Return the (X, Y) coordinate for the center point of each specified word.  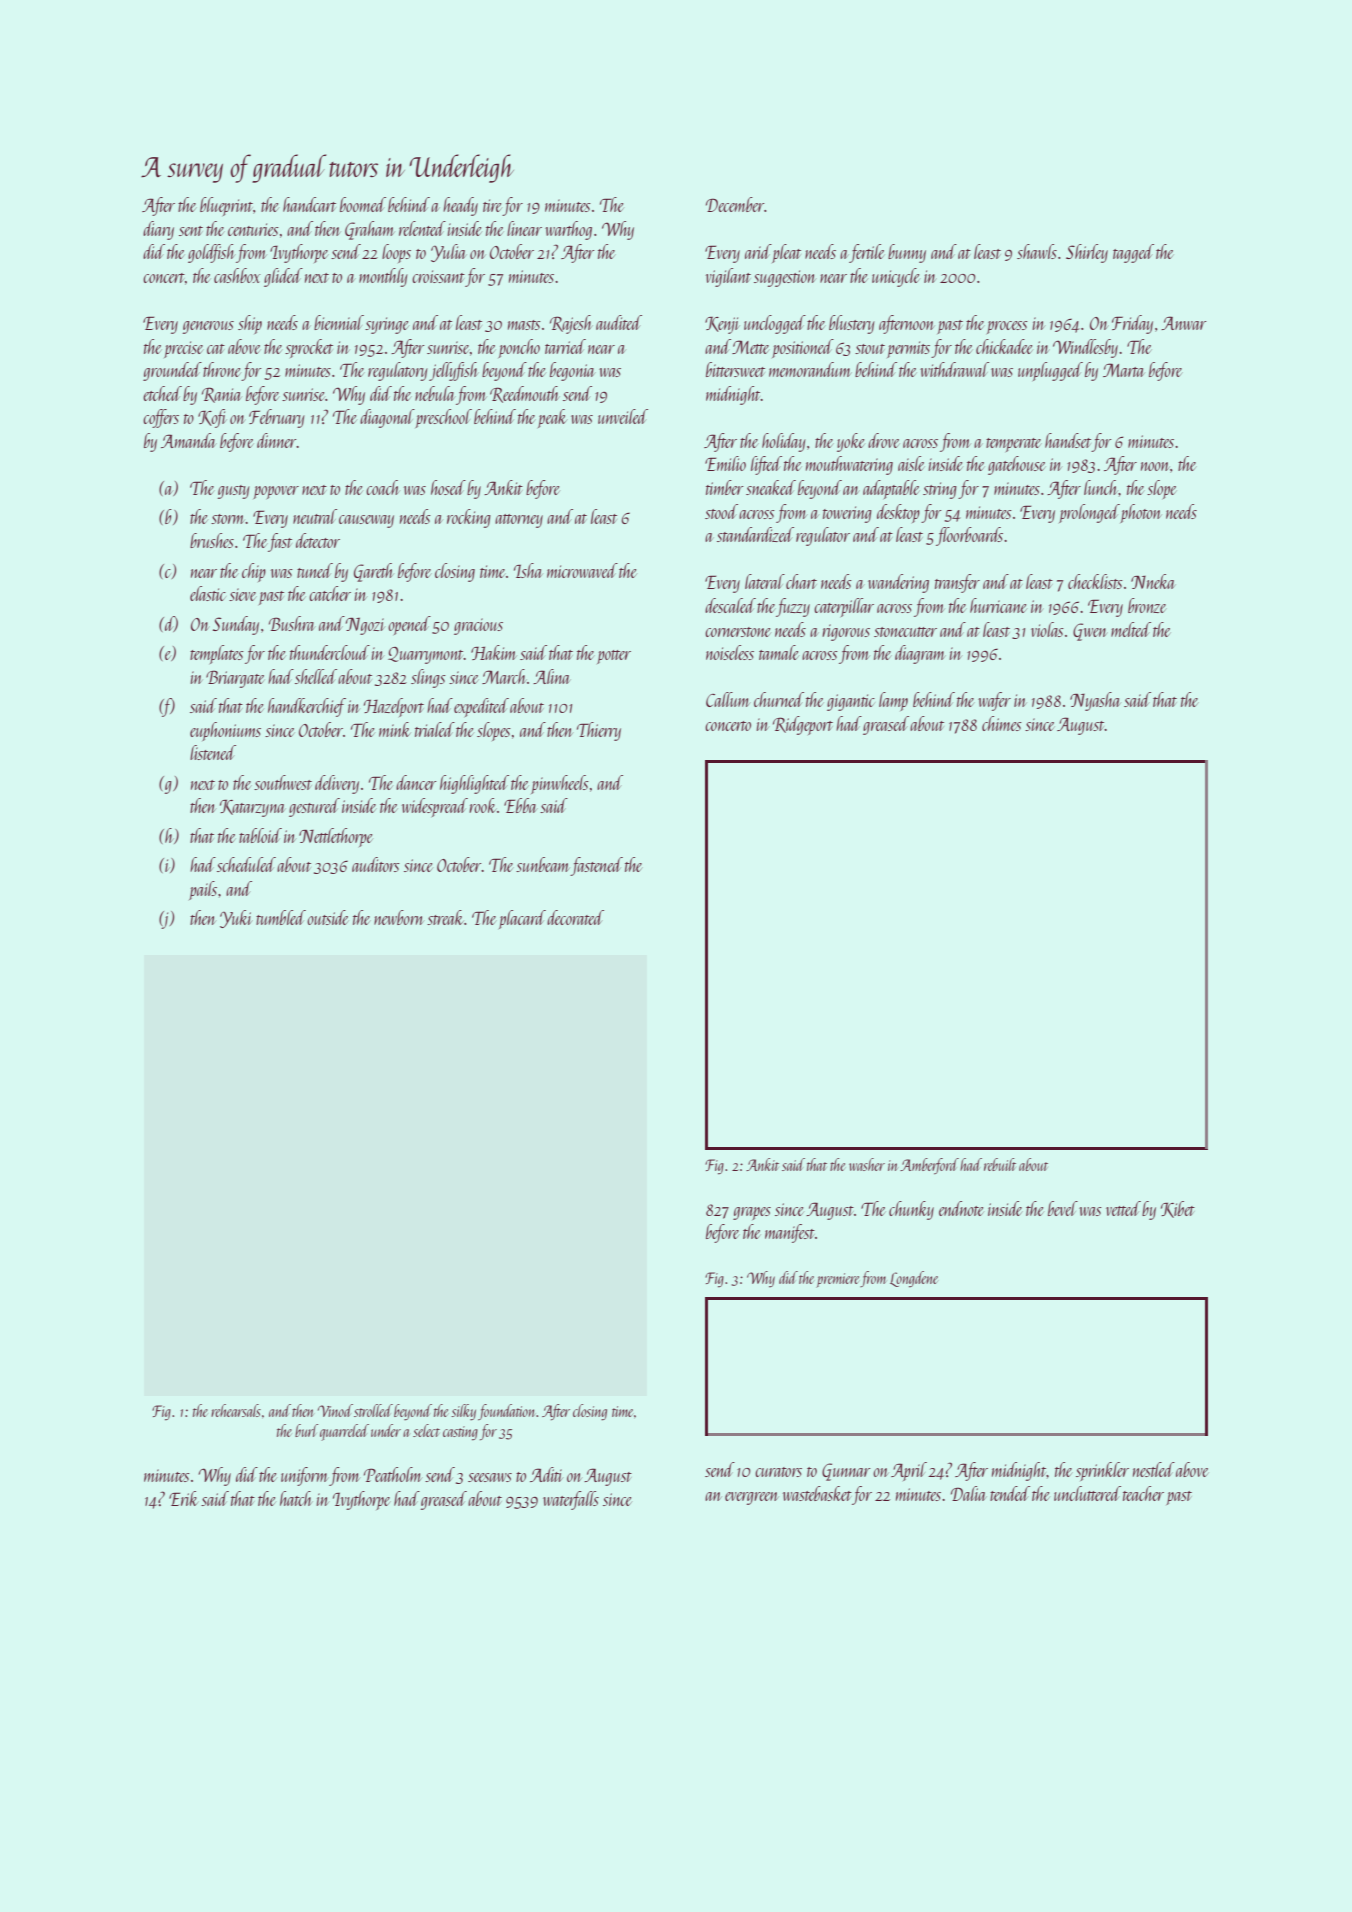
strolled (373, 1410)
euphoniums (225, 731)
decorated (575, 917)
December (735, 204)
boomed (363, 204)
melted (1131, 629)
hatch (295, 1498)
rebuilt (1000, 1164)
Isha (528, 570)
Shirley (1087, 253)
